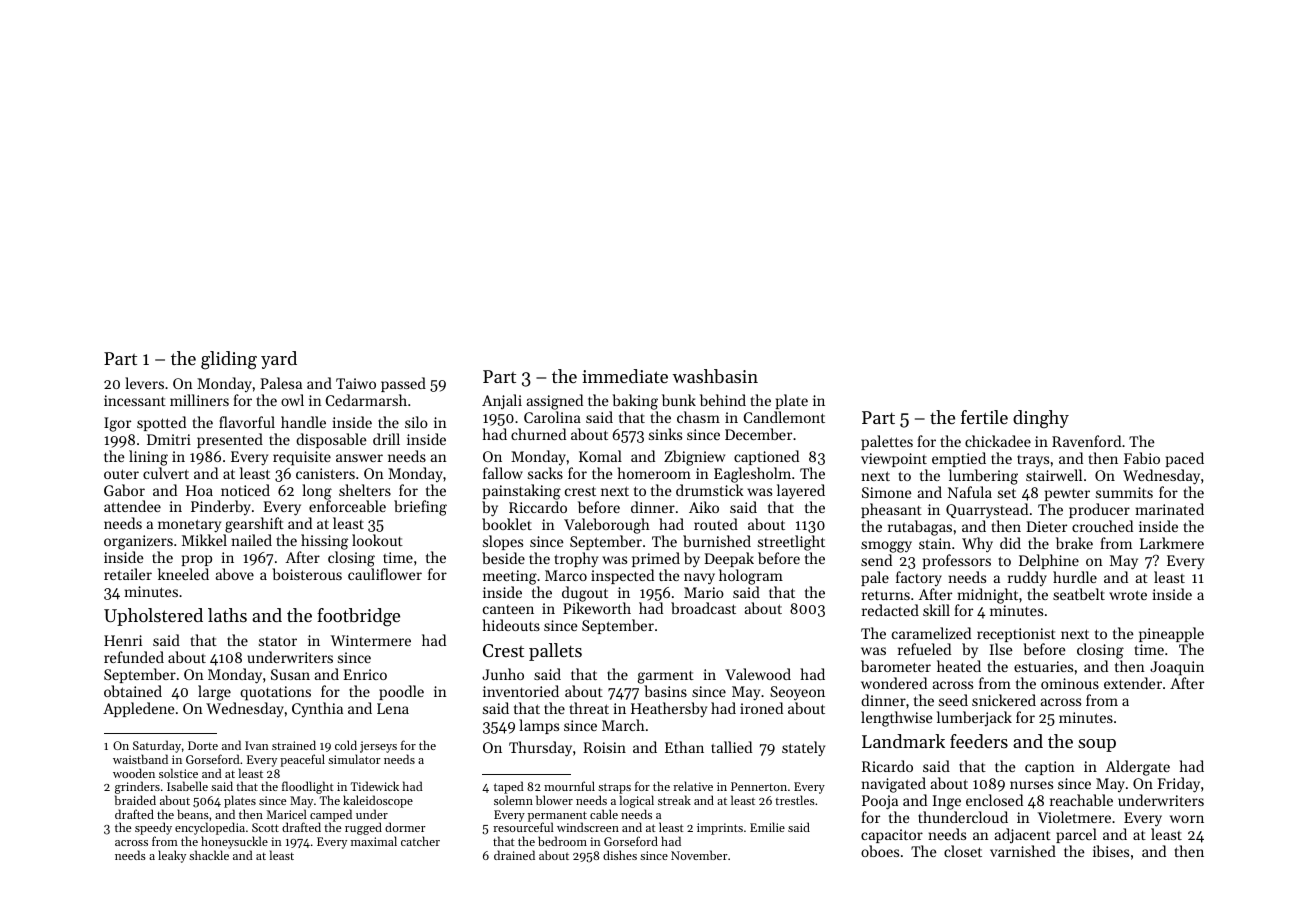  Describe the element at coordinates (251, 540) in the image. I see `nailed` at that location.
